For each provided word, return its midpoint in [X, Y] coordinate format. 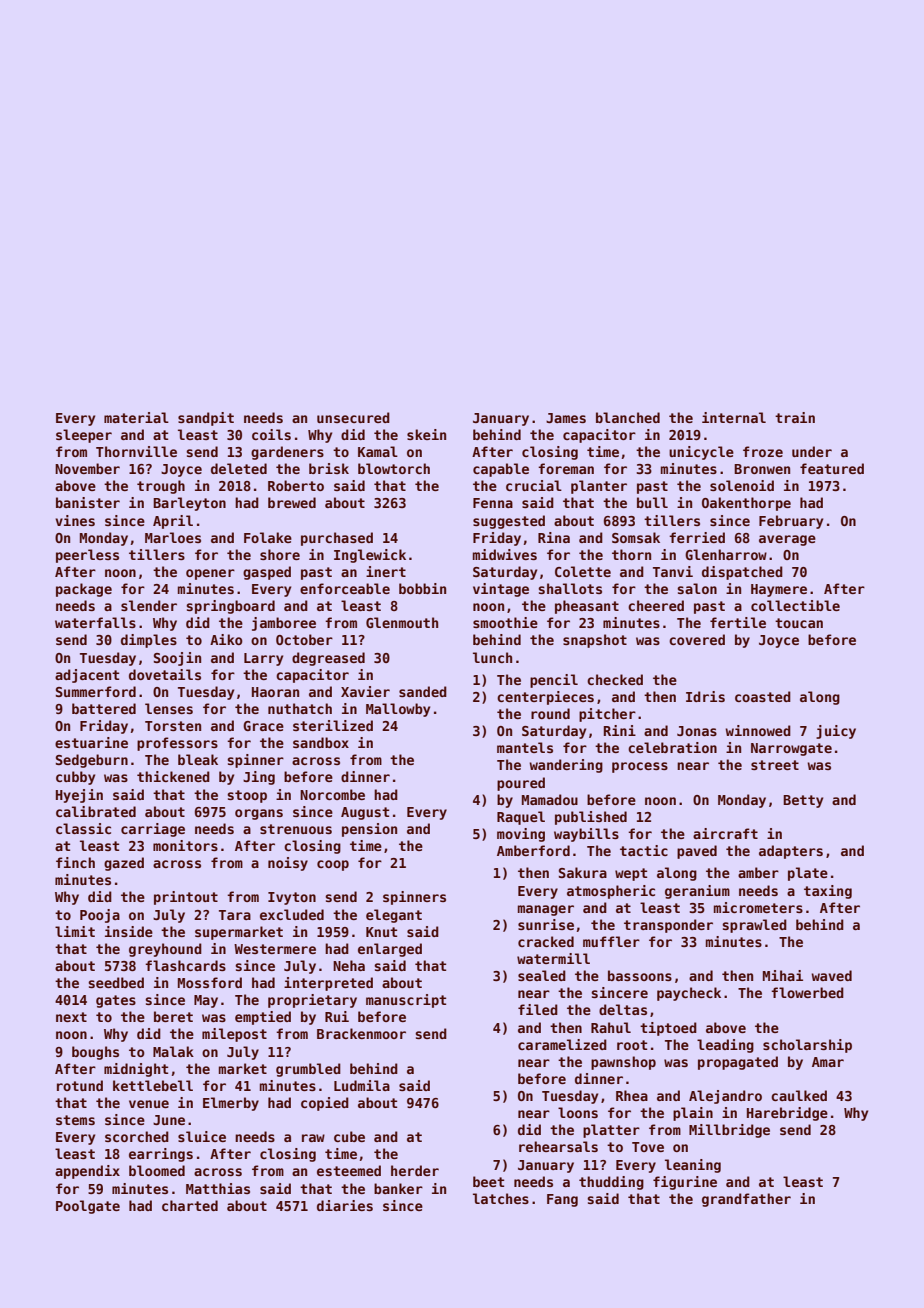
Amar [828, 1062]
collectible [795, 605]
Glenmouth [402, 622]
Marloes [173, 537]
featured [832, 468]
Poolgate [88, 1207]
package [84, 590]
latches [501, 1198]
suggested [509, 522]
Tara [235, 915]
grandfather [746, 1200]
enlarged [390, 950]
